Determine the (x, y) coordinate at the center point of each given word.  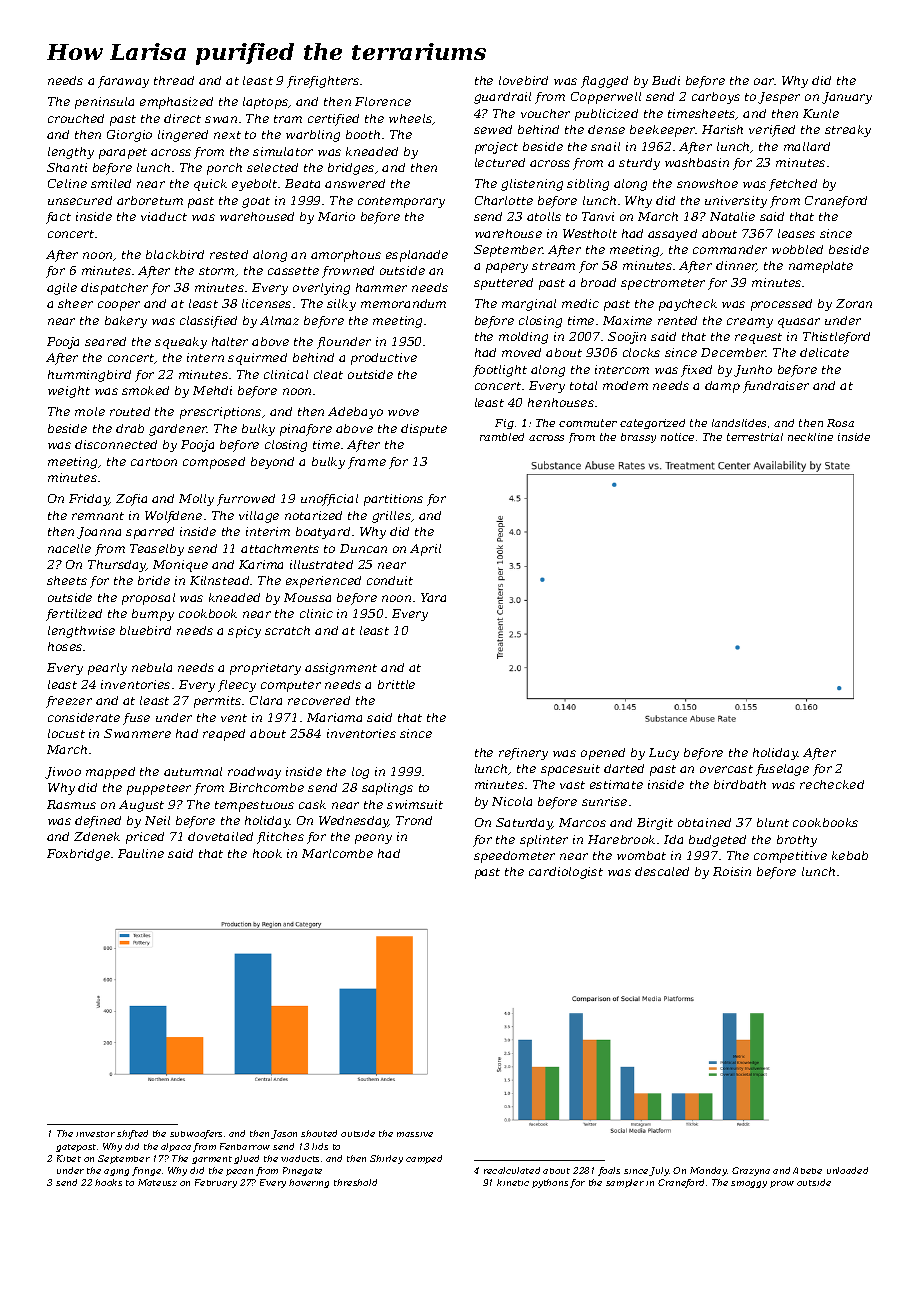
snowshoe (707, 183)
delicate (824, 352)
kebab (850, 855)
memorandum (403, 303)
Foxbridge (78, 855)
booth (363, 134)
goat (256, 202)
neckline (810, 437)
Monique (180, 566)
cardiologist (566, 873)
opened (603, 754)
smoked (145, 390)
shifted (132, 1134)
